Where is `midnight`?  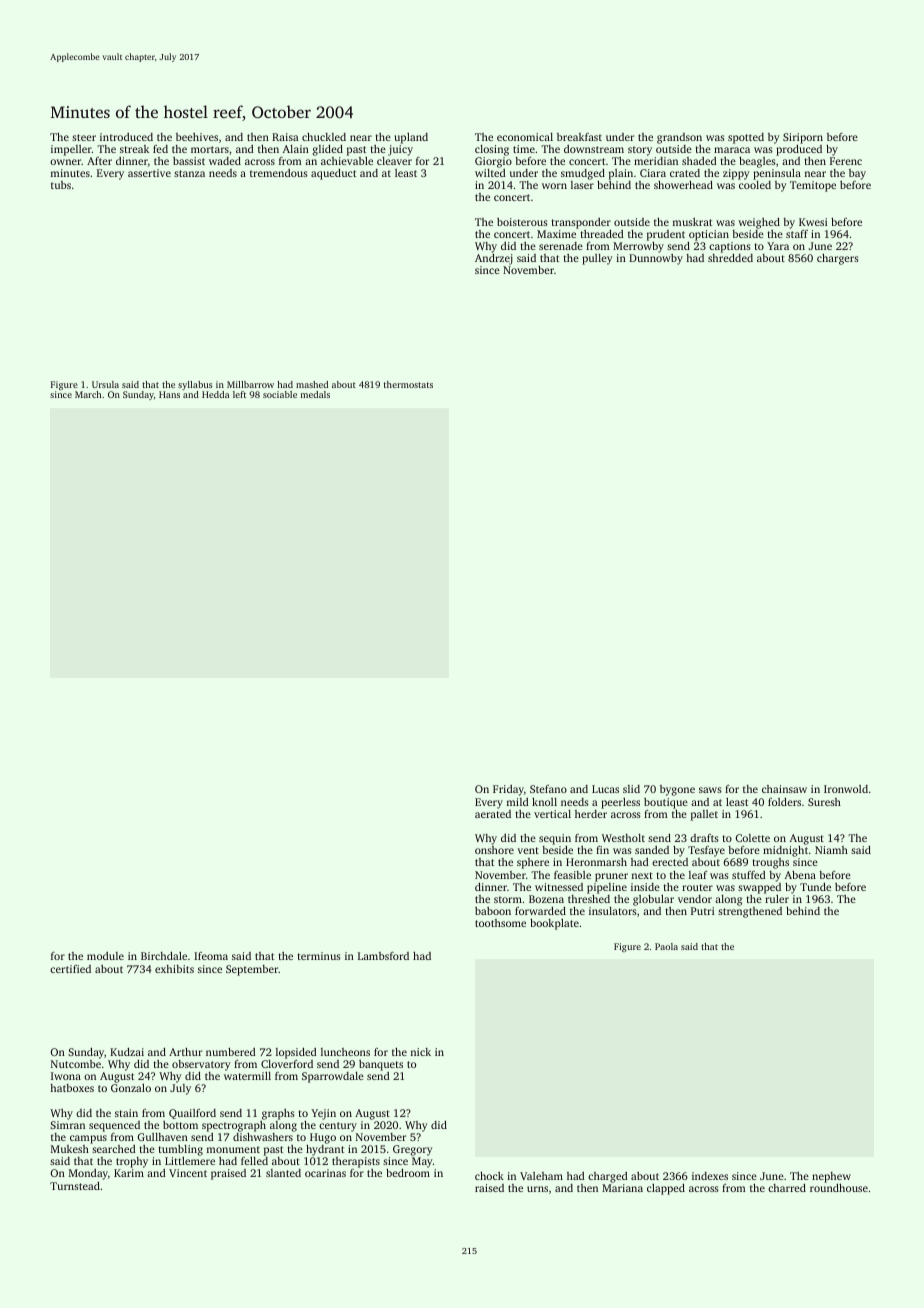 midnight is located at coordinates (785, 851).
